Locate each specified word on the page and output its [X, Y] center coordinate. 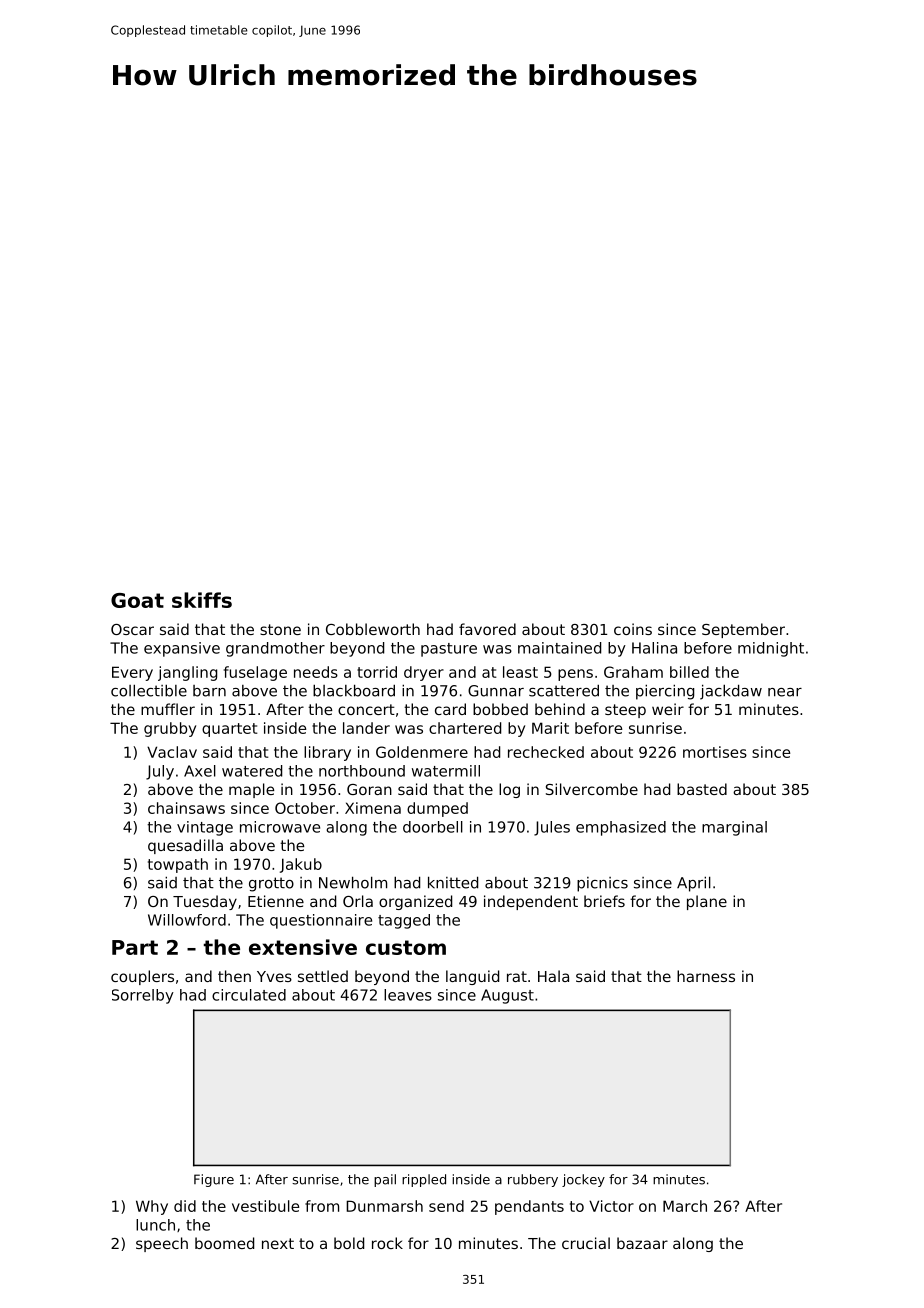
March [685, 1206]
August [507, 996]
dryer [424, 673]
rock [387, 1243]
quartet [229, 730]
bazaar [642, 1243]
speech [162, 1244]
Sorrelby [143, 996]
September [743, 630]
